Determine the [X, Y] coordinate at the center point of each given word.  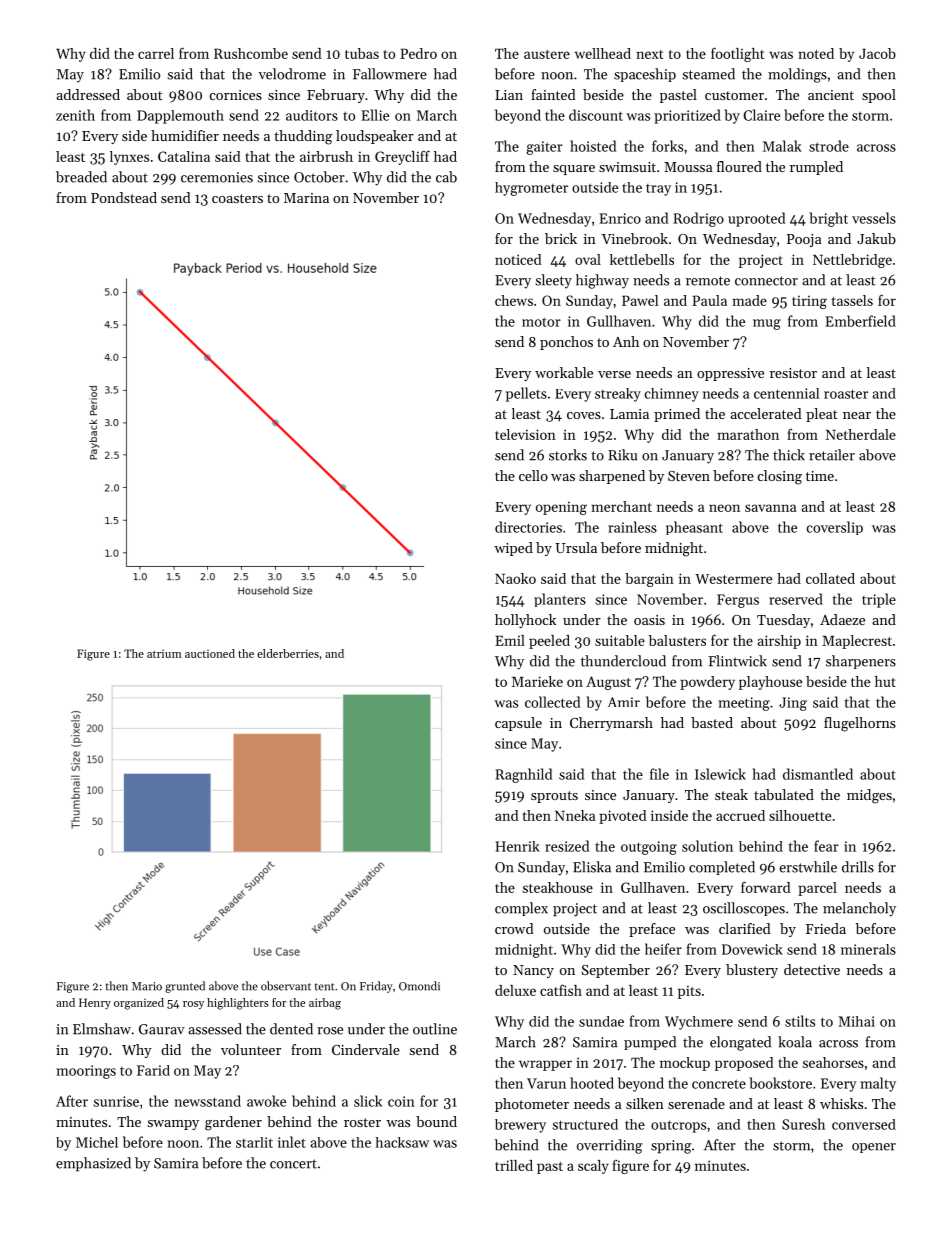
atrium [164, 654]
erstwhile [808, 867]
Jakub [876, 238]
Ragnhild [523, 775]
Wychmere [699, 1023]
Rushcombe [251, 53]
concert [293, 1164]
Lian [509, 95]
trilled [514, 1165]
